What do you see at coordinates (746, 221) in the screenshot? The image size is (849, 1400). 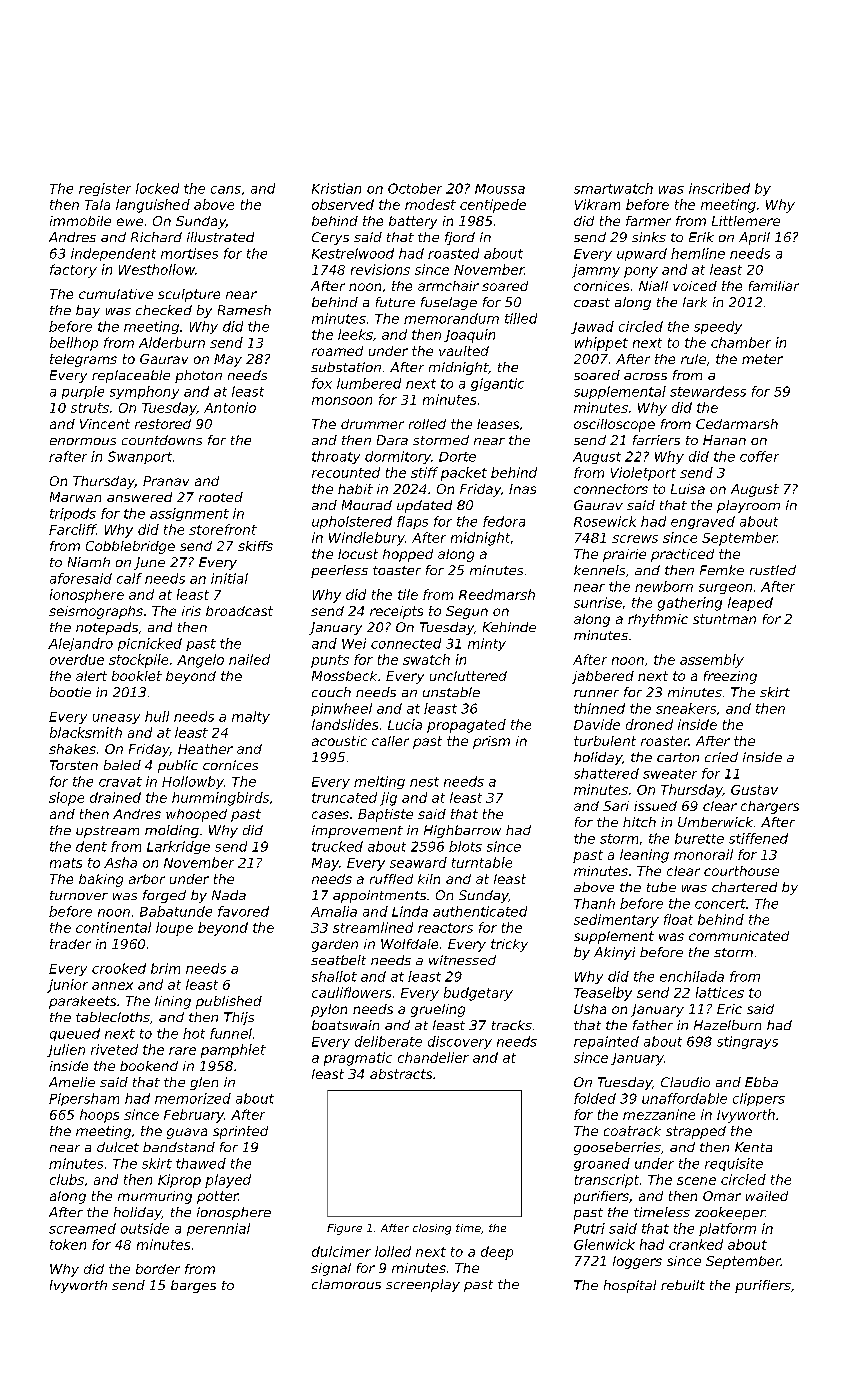 I see `Littlemere` at bounding box center [746, 221].
